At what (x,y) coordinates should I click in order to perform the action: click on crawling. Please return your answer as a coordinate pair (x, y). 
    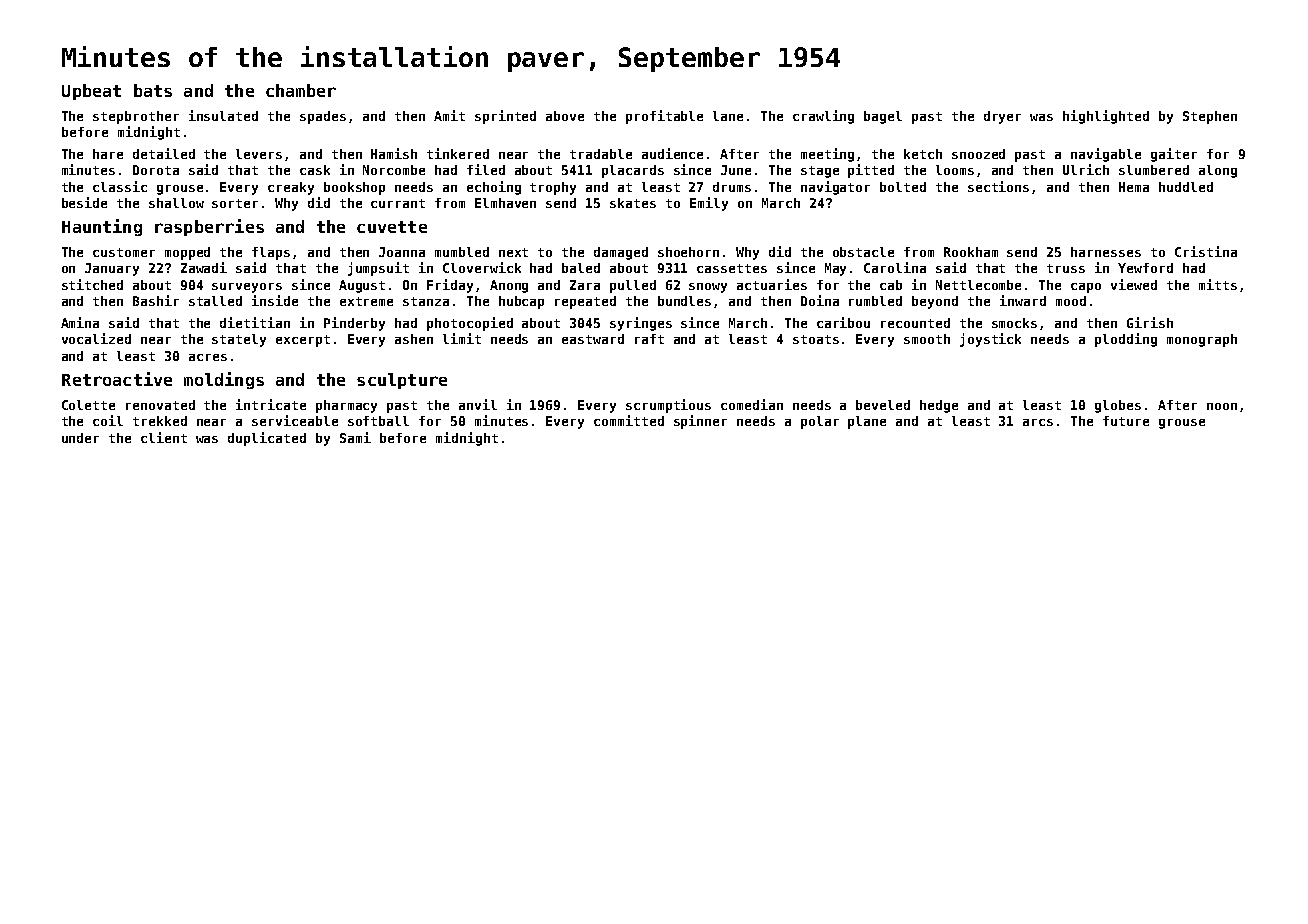
    Looking at the image, I should click on (823, 117).
